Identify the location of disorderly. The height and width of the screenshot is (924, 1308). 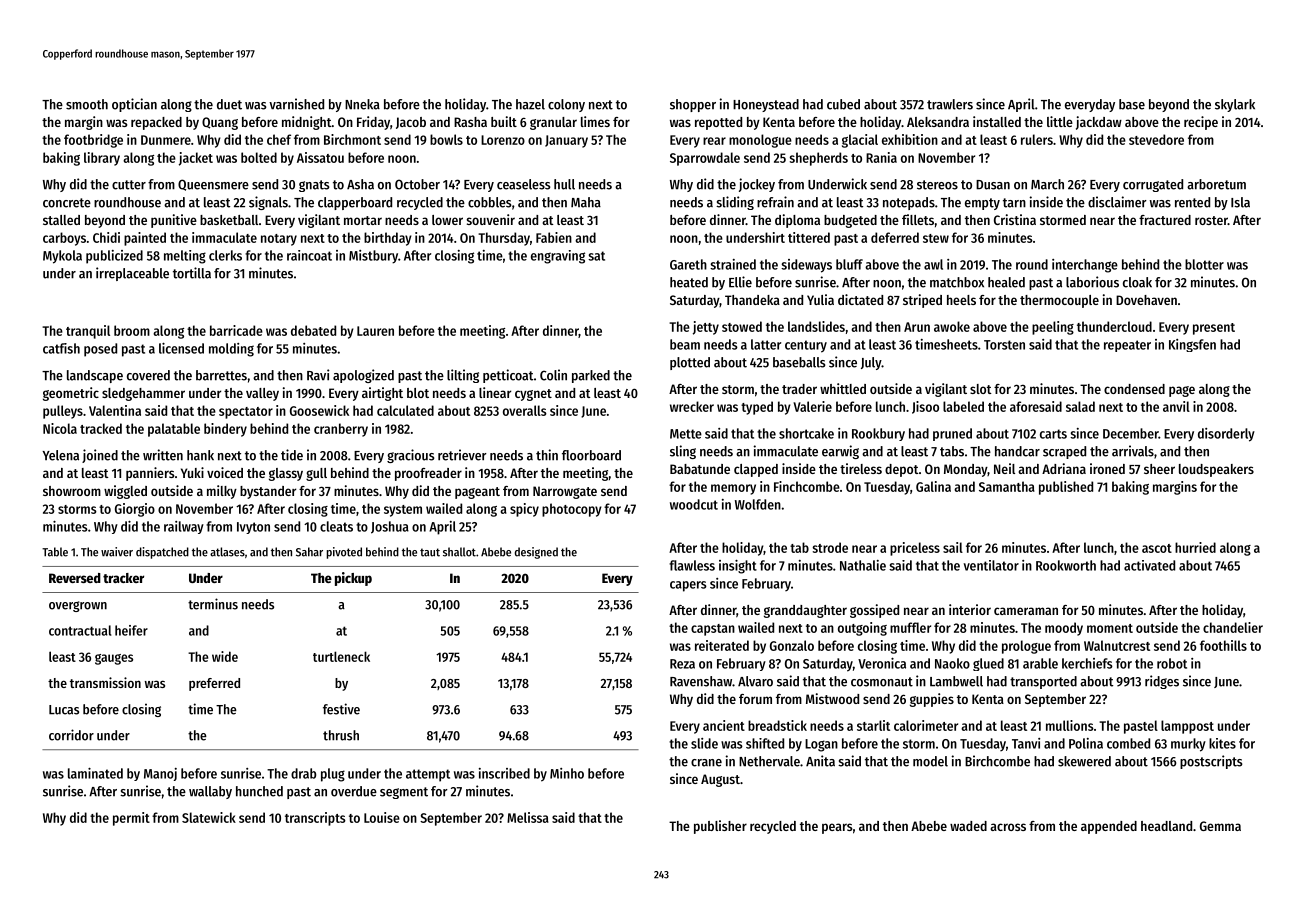
(1226, 435).
